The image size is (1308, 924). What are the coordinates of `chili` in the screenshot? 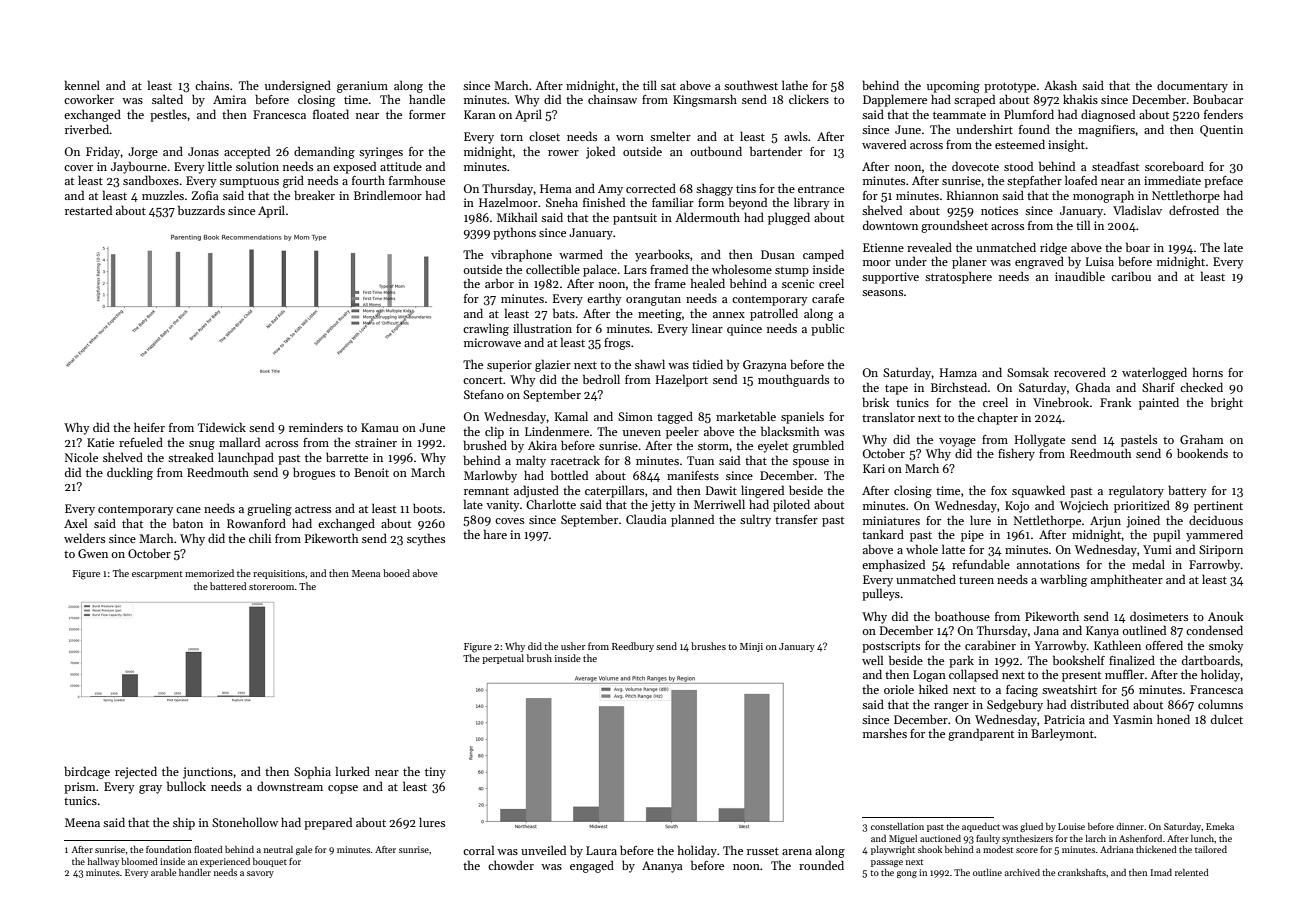 It's located at (260, 538).
